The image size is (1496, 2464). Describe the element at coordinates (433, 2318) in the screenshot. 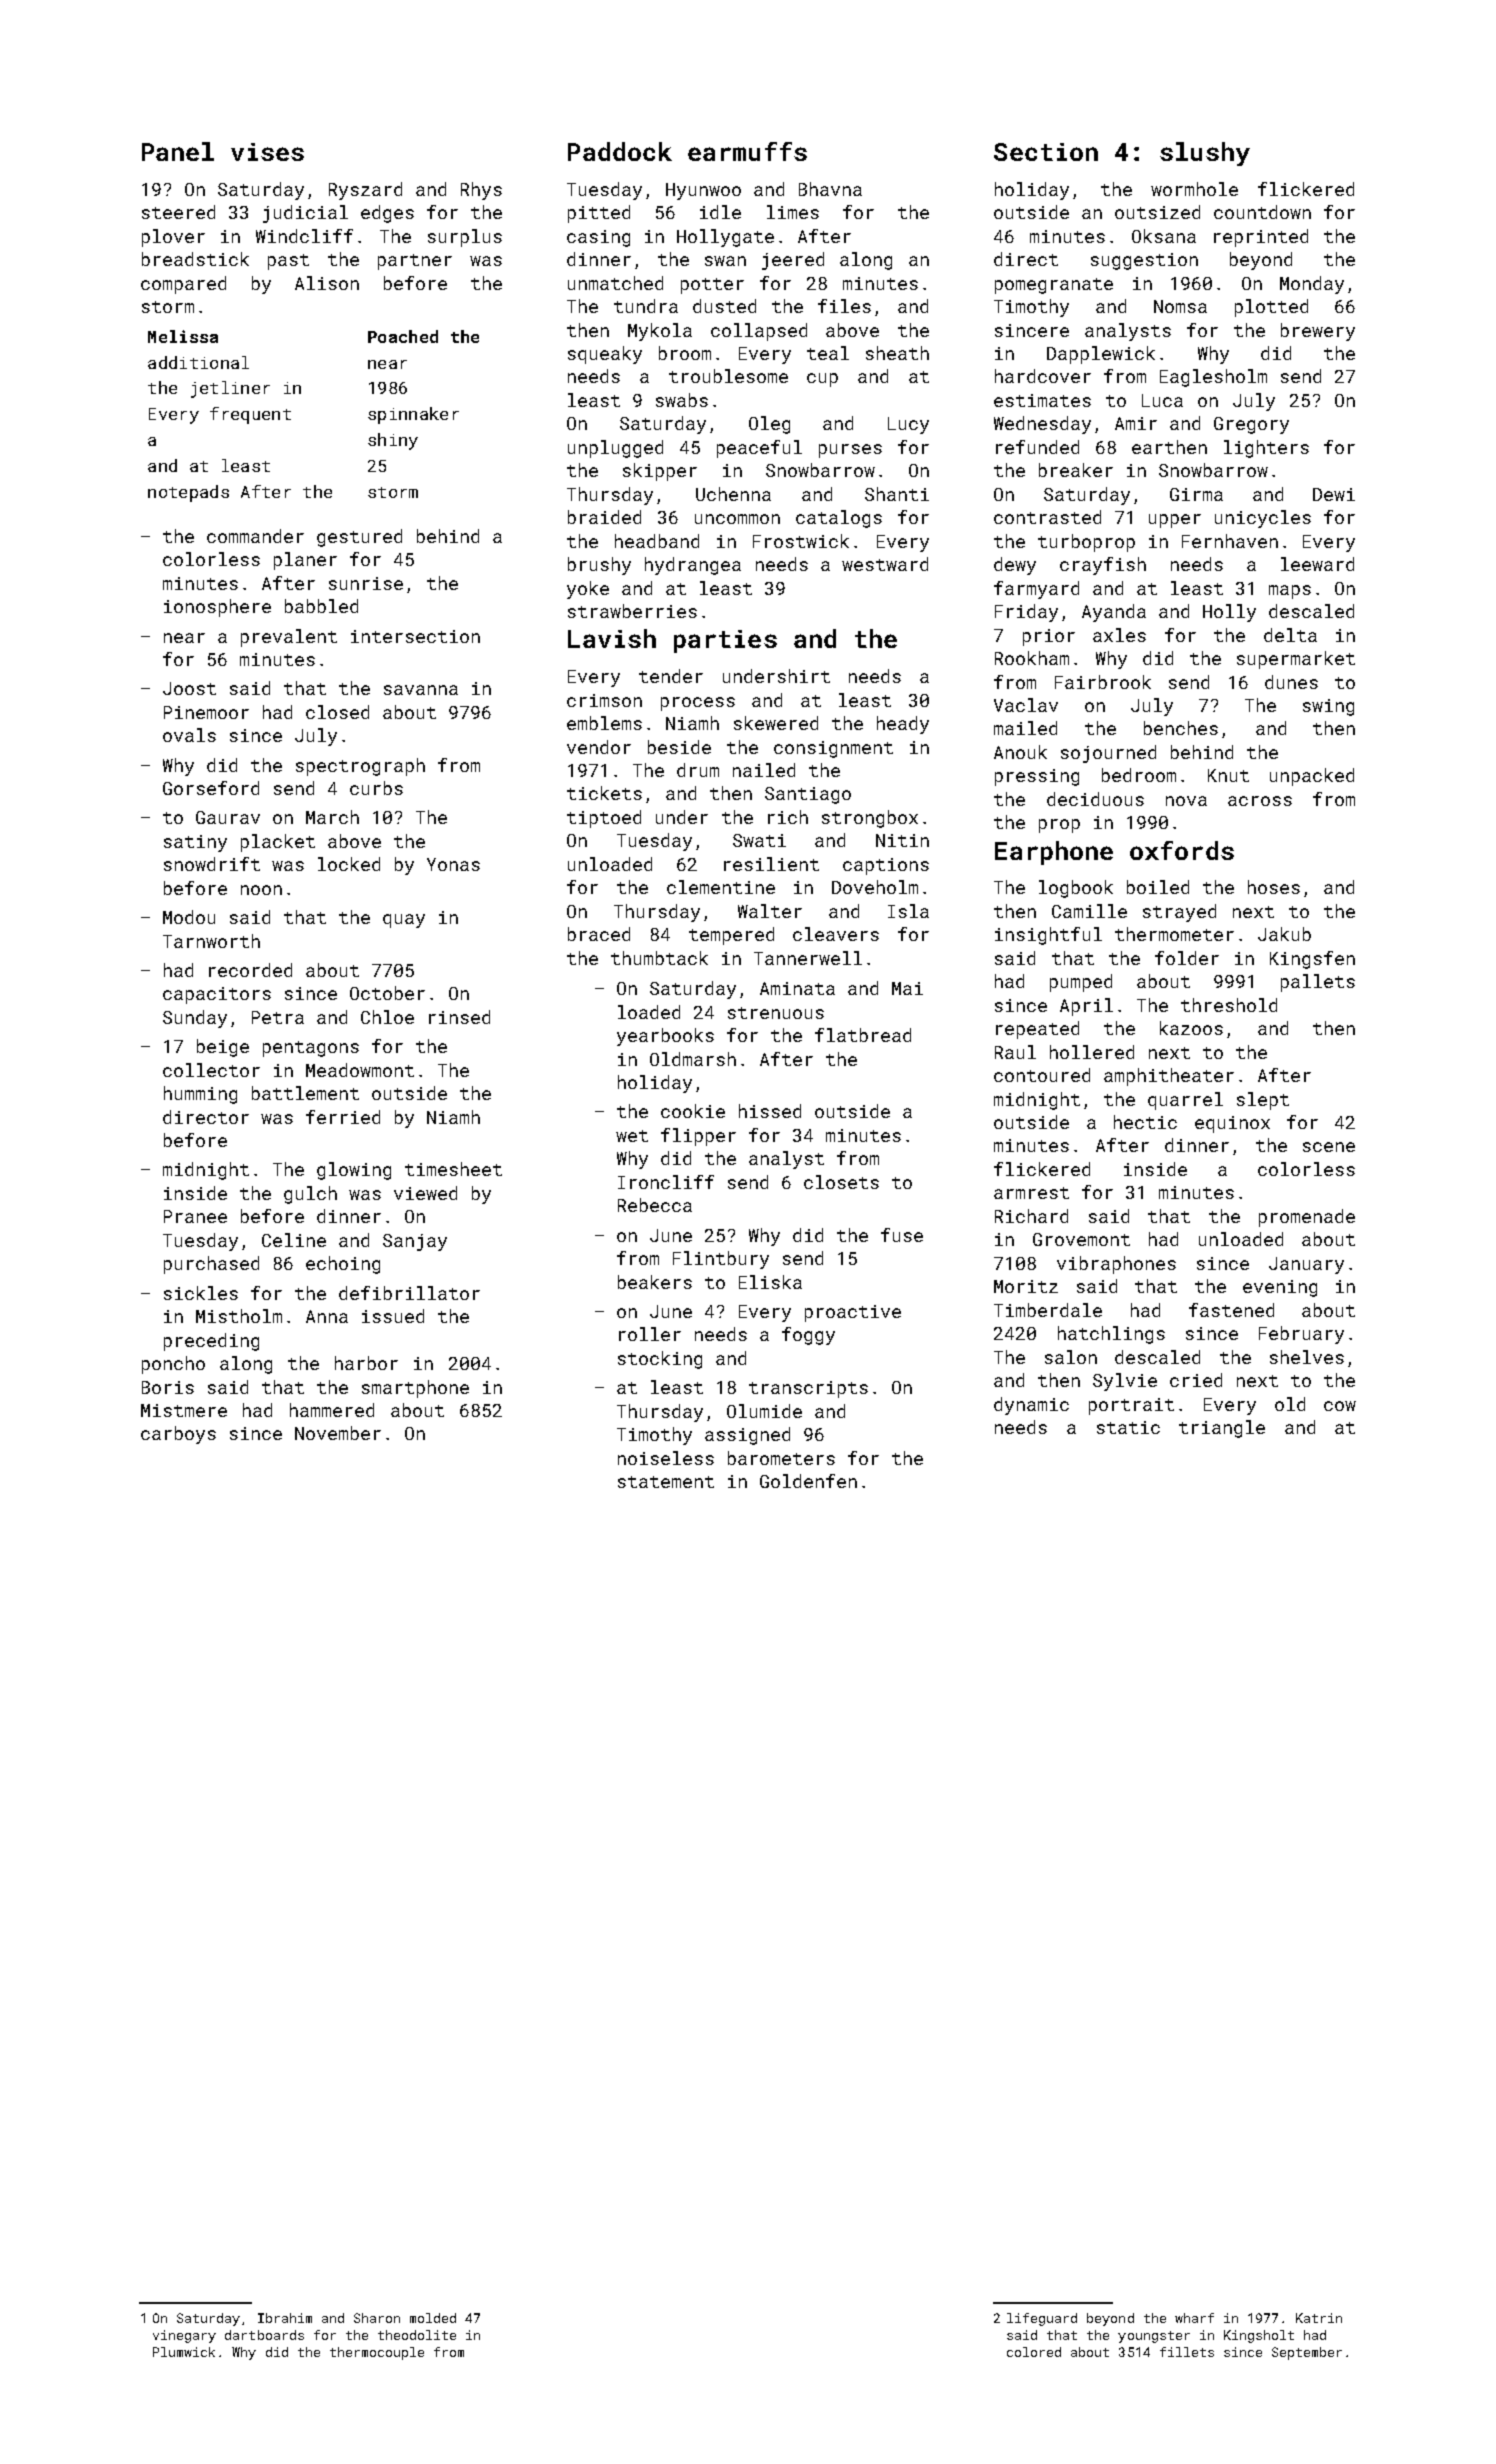

I see `molded` at that location.
